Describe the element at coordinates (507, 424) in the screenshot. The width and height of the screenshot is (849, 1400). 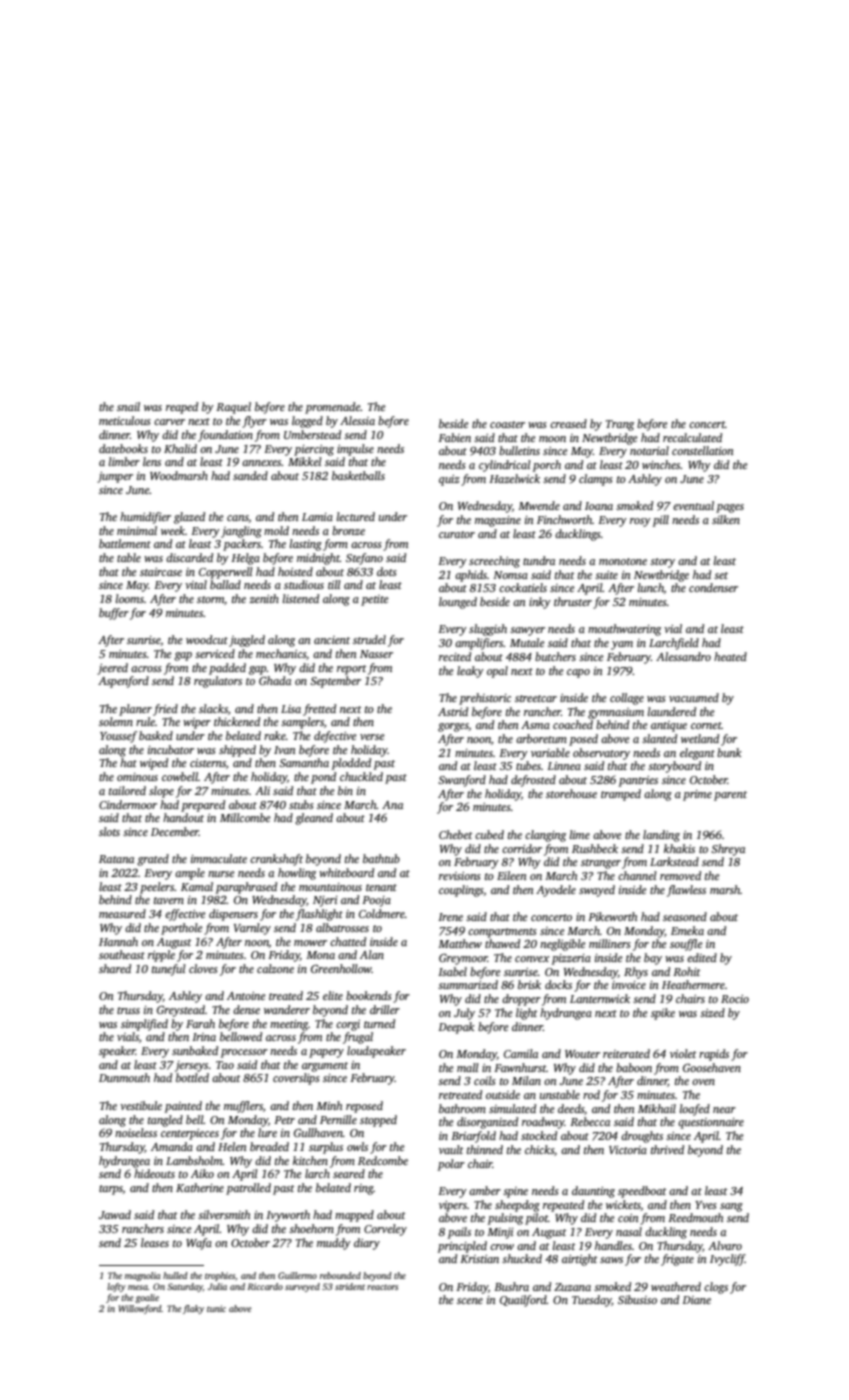
I see `coaster` at that location.
